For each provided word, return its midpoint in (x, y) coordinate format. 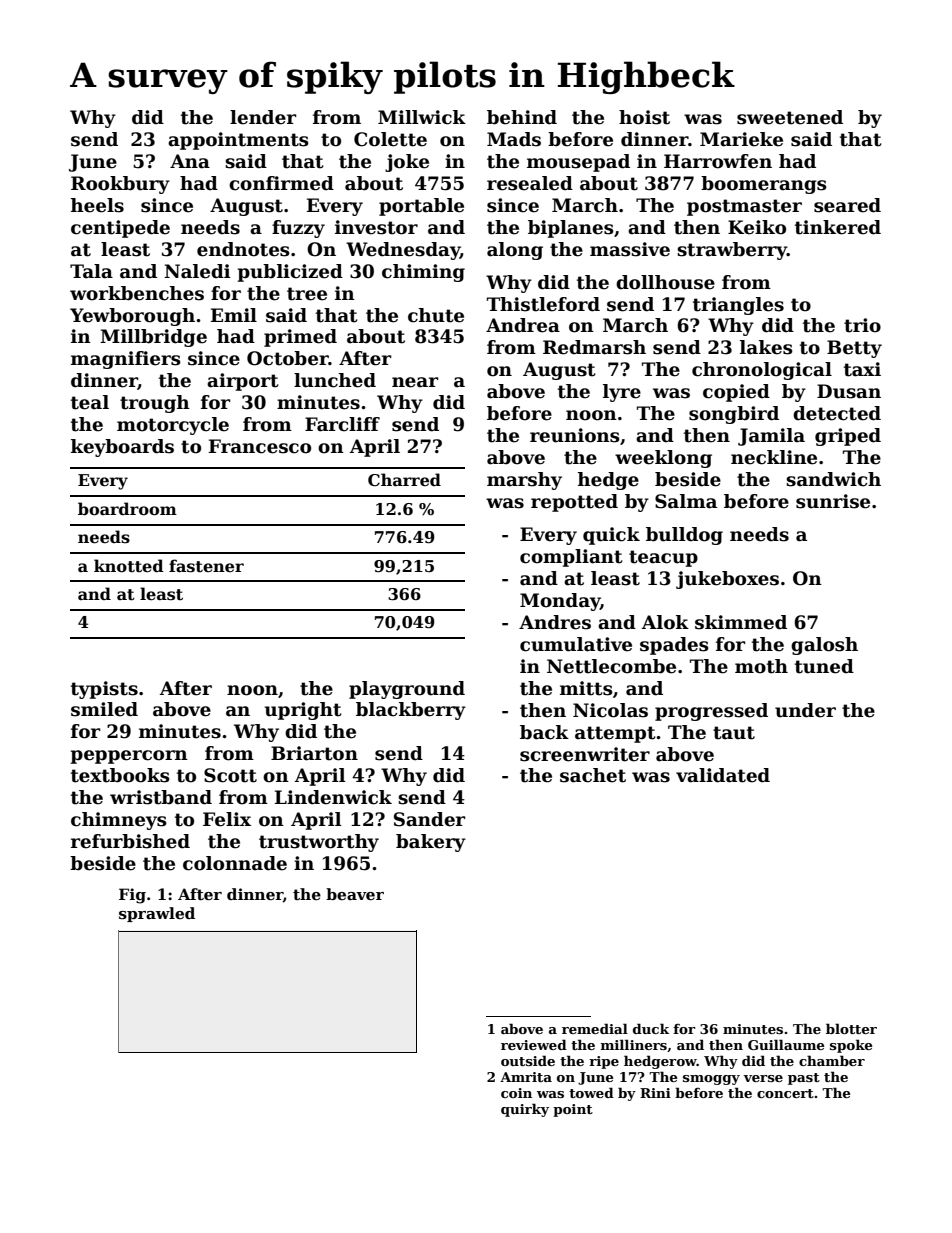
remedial (595, 1028)
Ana (190, 161)
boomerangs (764, 185)
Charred (404, 480)
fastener (206, 566)
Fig (132, 896)
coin (516, 1093)
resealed (530, 183)
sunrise (833, 501)
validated (723, 775)
